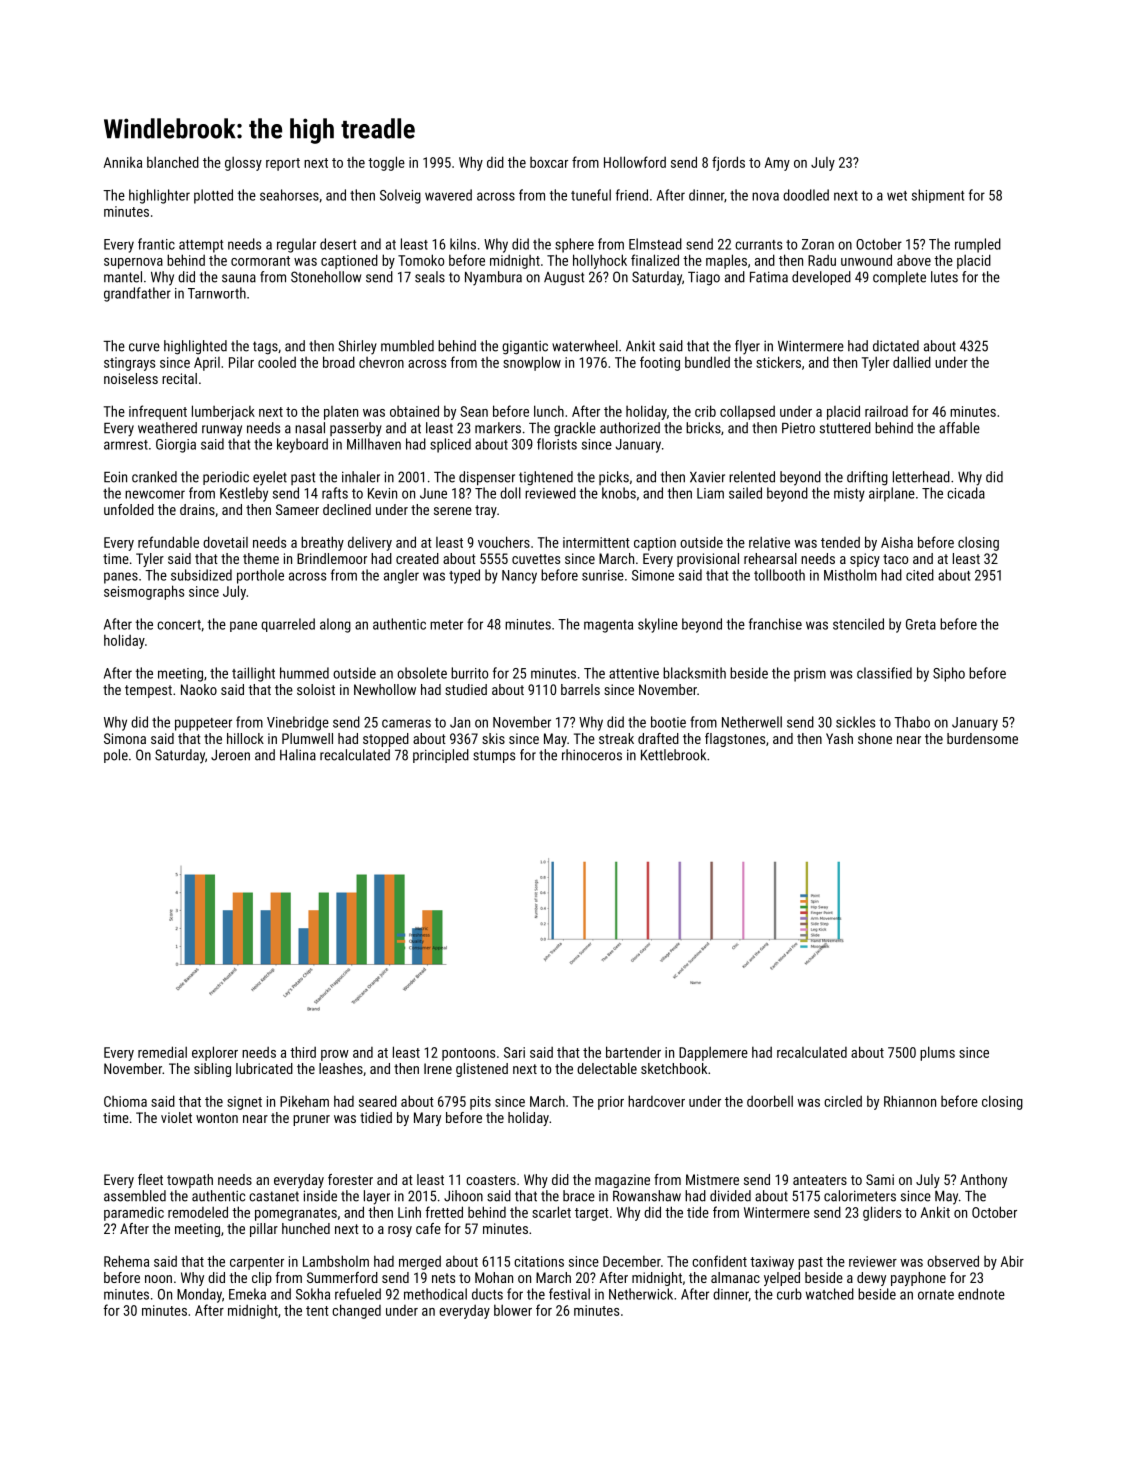  What do you see at coordinates (230, 755) in the image?
I see `Jeroen` at bounding box center [230, 755].
